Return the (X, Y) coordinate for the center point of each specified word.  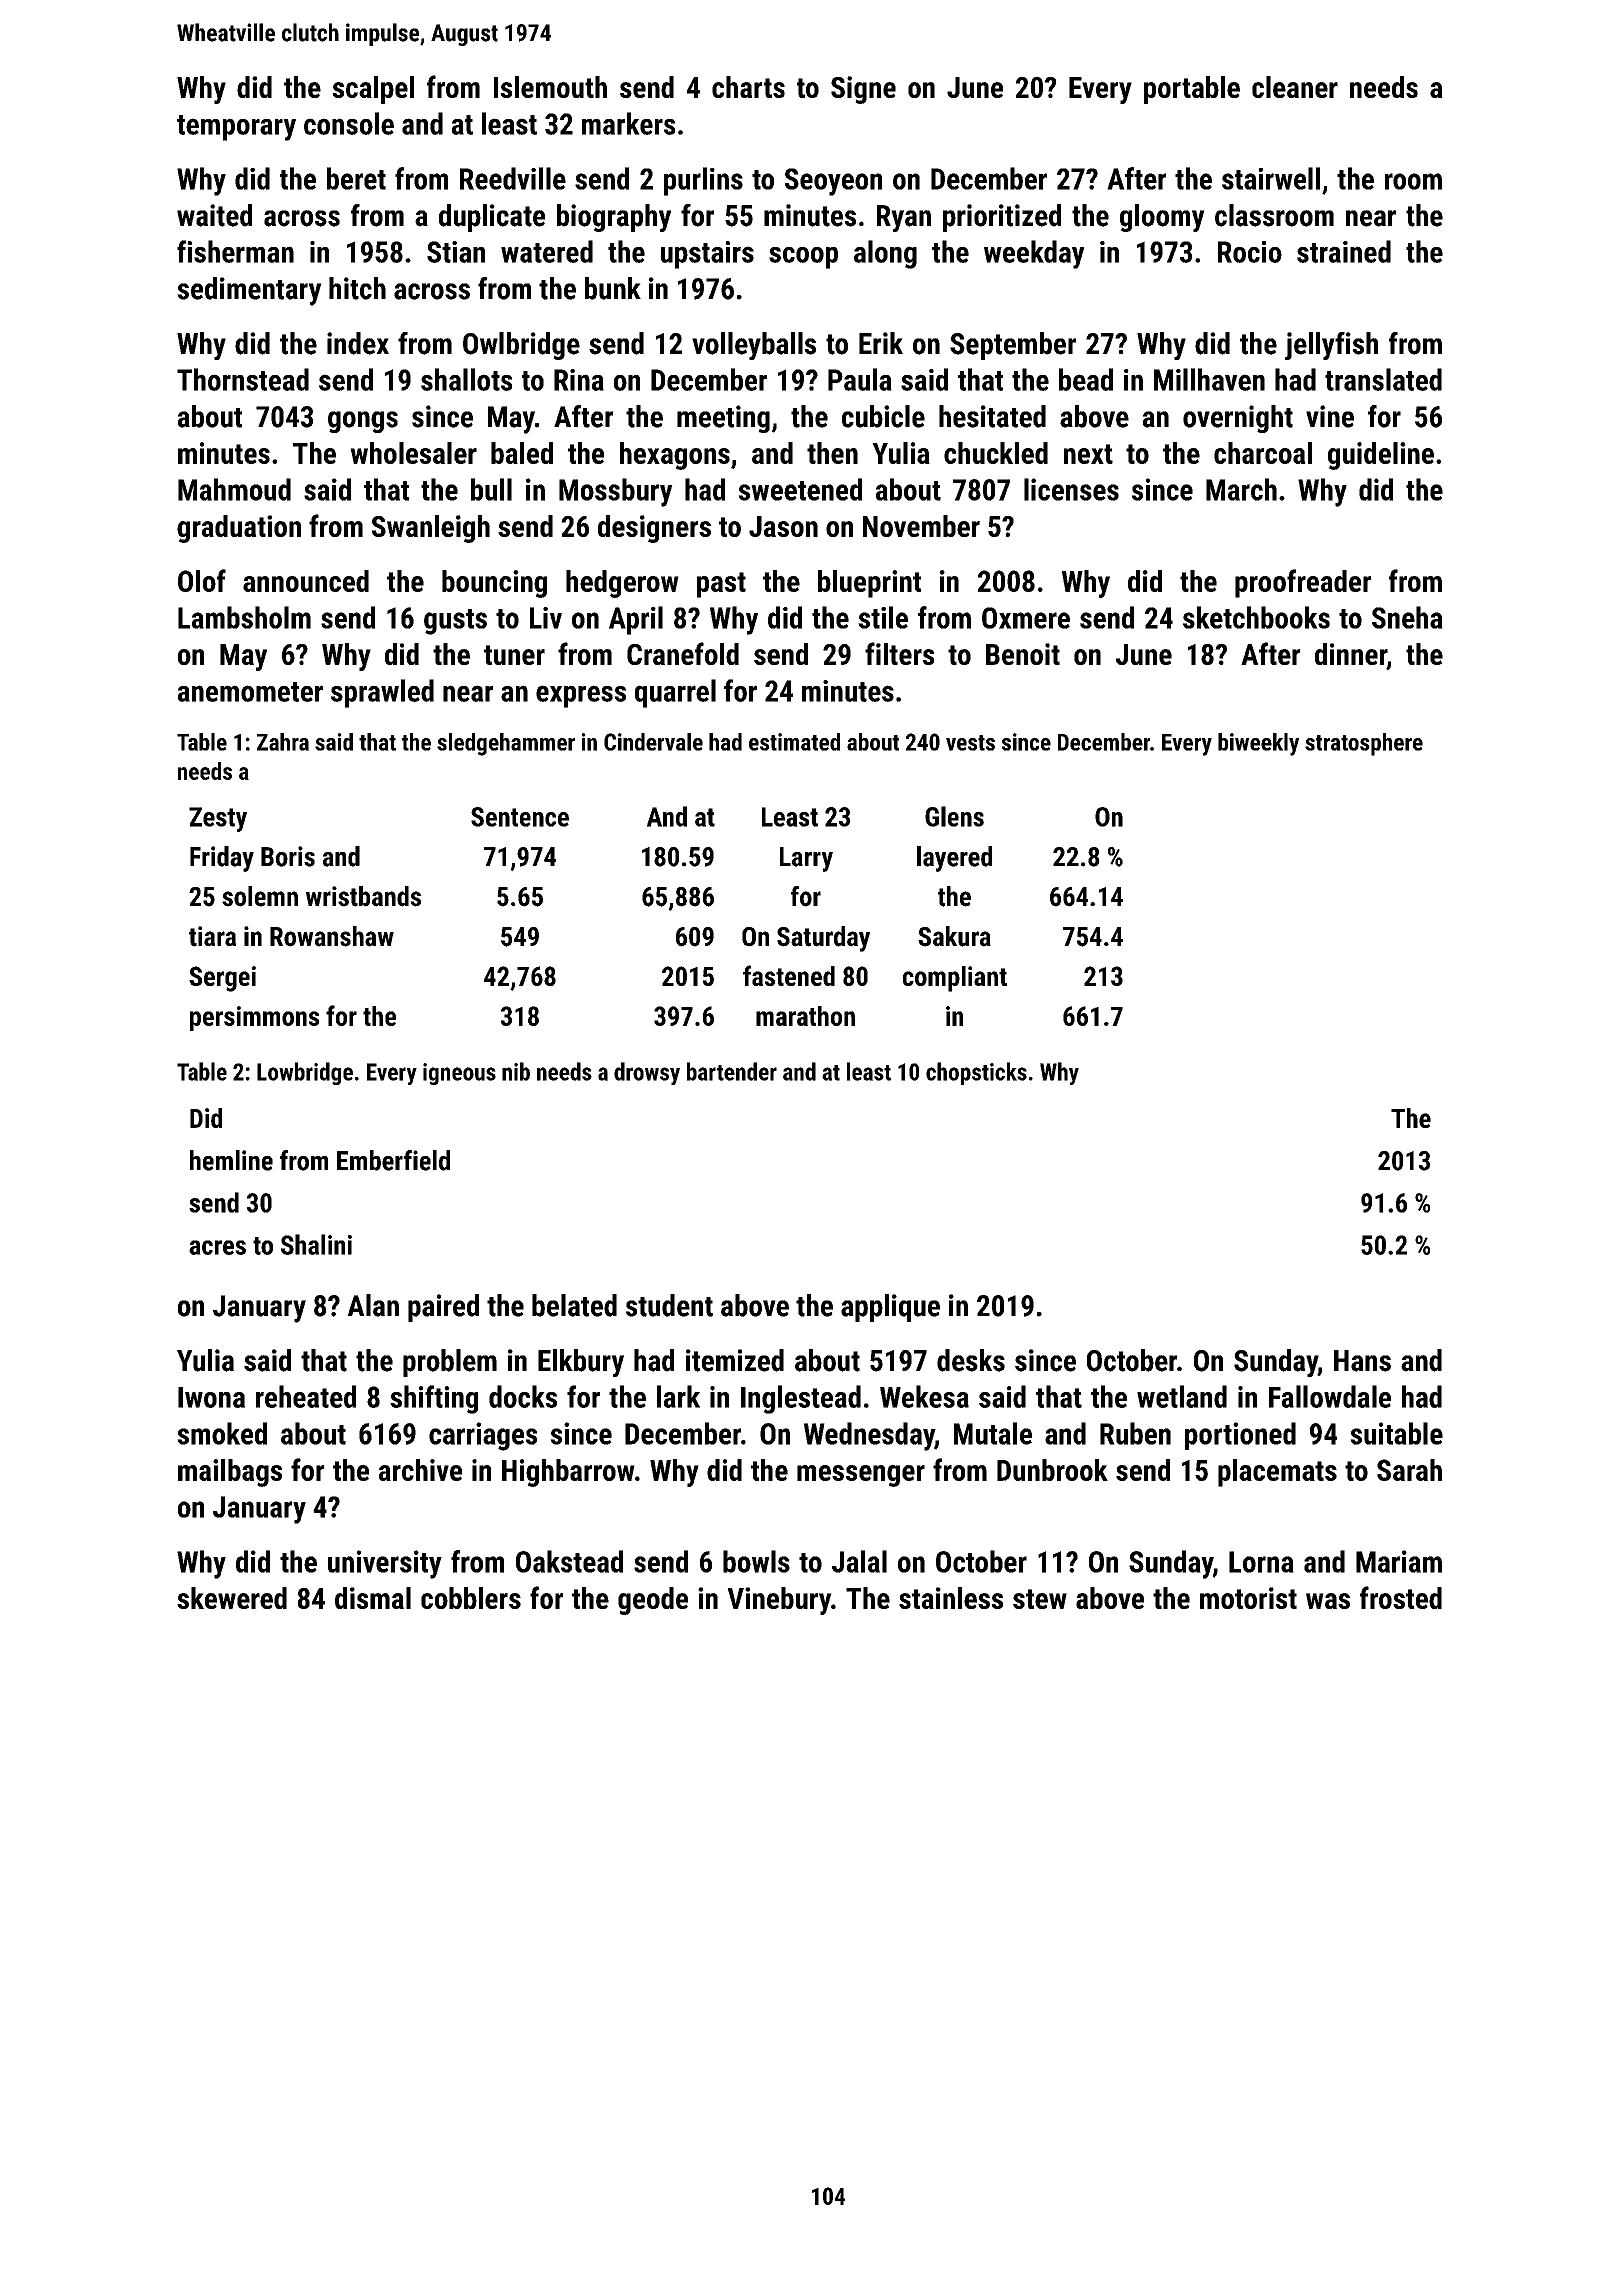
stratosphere (1364, 744)
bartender (732, 1071)
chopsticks (976, 1073)
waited (214, 215)
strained (1344, 251)
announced (306, 581)
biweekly (1258, 744)
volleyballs (754, 346)
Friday (222, 859)
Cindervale (653, 742)
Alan (373, 1305)
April (636, 620)
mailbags (230, 1473)
